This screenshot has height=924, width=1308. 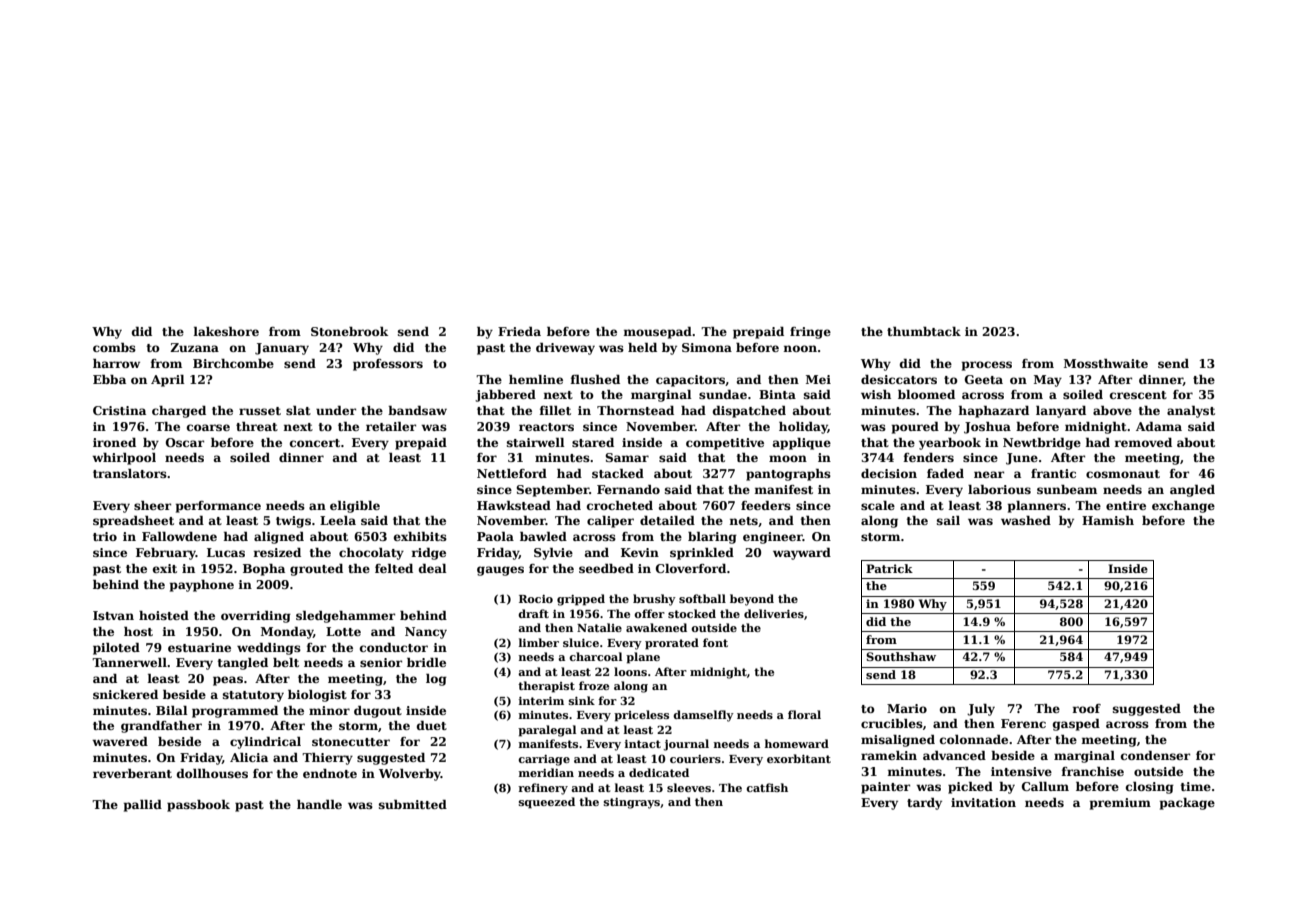 I want to click on Monday, so click(x=287, y=633).
